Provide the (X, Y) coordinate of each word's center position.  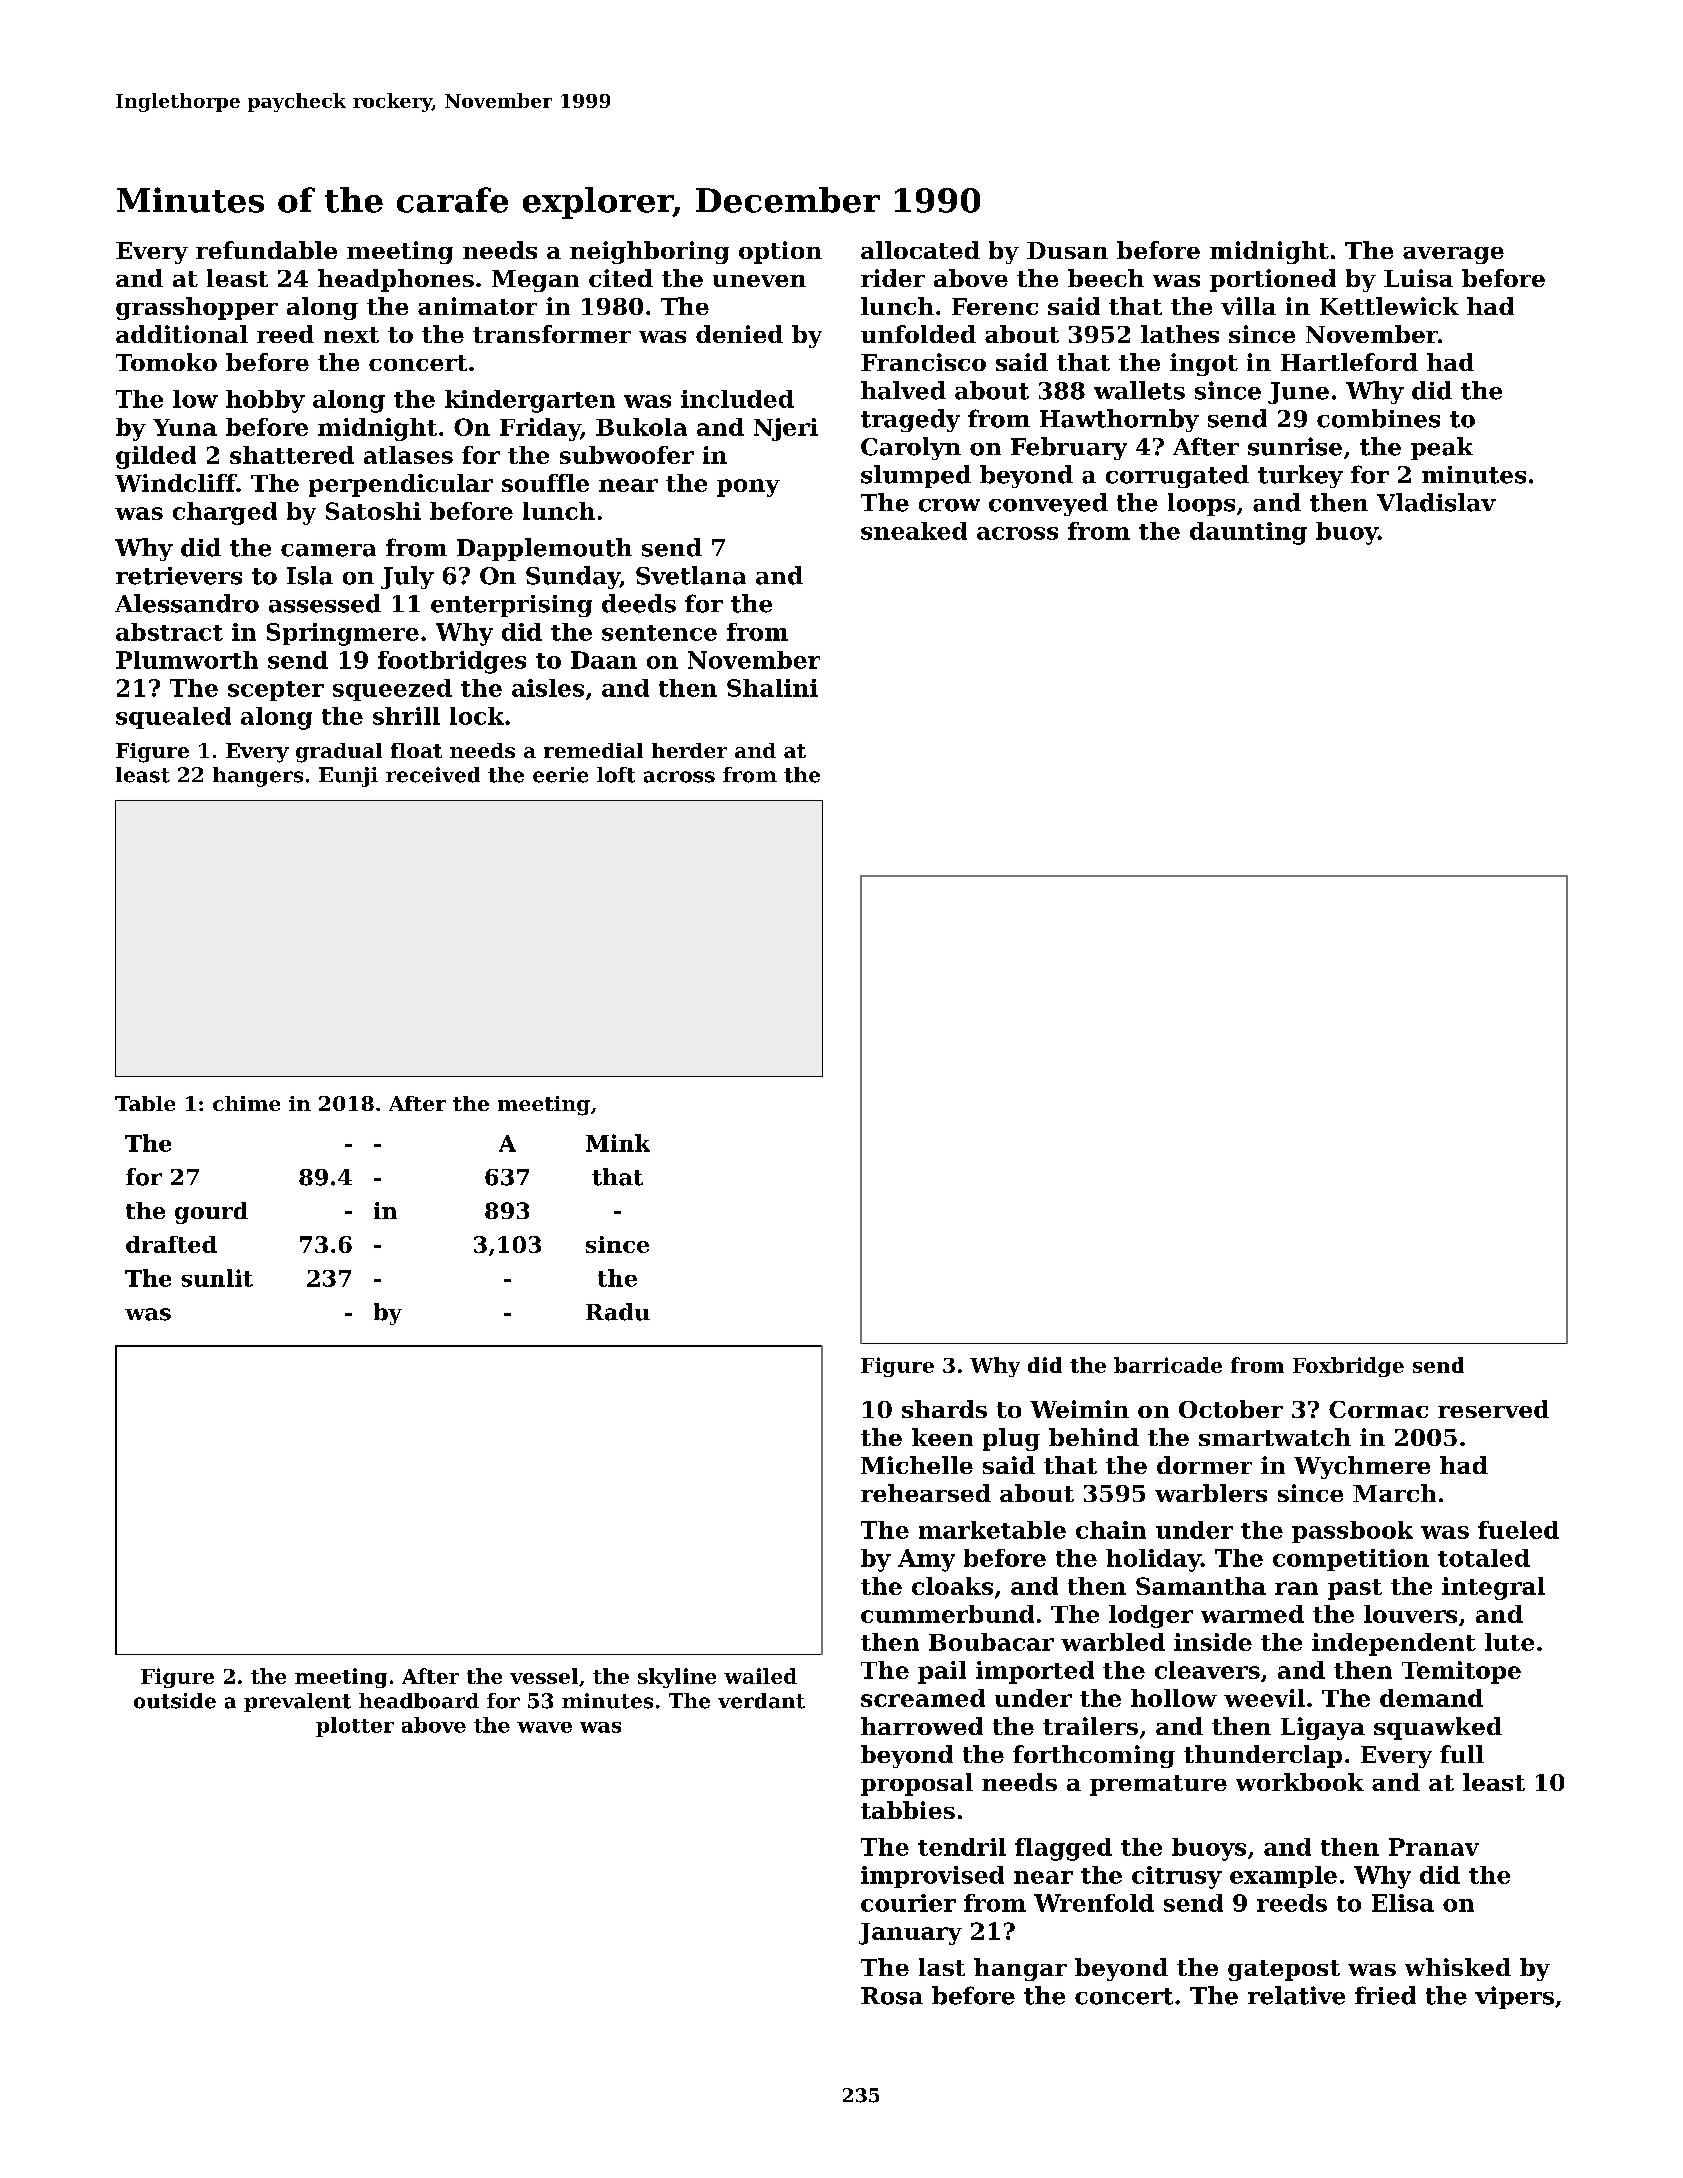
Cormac (1378, 1409)
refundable (266, 250)
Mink (618, 1143)
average (1453, 255)
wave (544, 1727)
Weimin (1079, 1409)
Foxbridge (1348, 1367)
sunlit (217, 1278)
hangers (258, 777)
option (780, 252)
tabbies (908, 1810)
